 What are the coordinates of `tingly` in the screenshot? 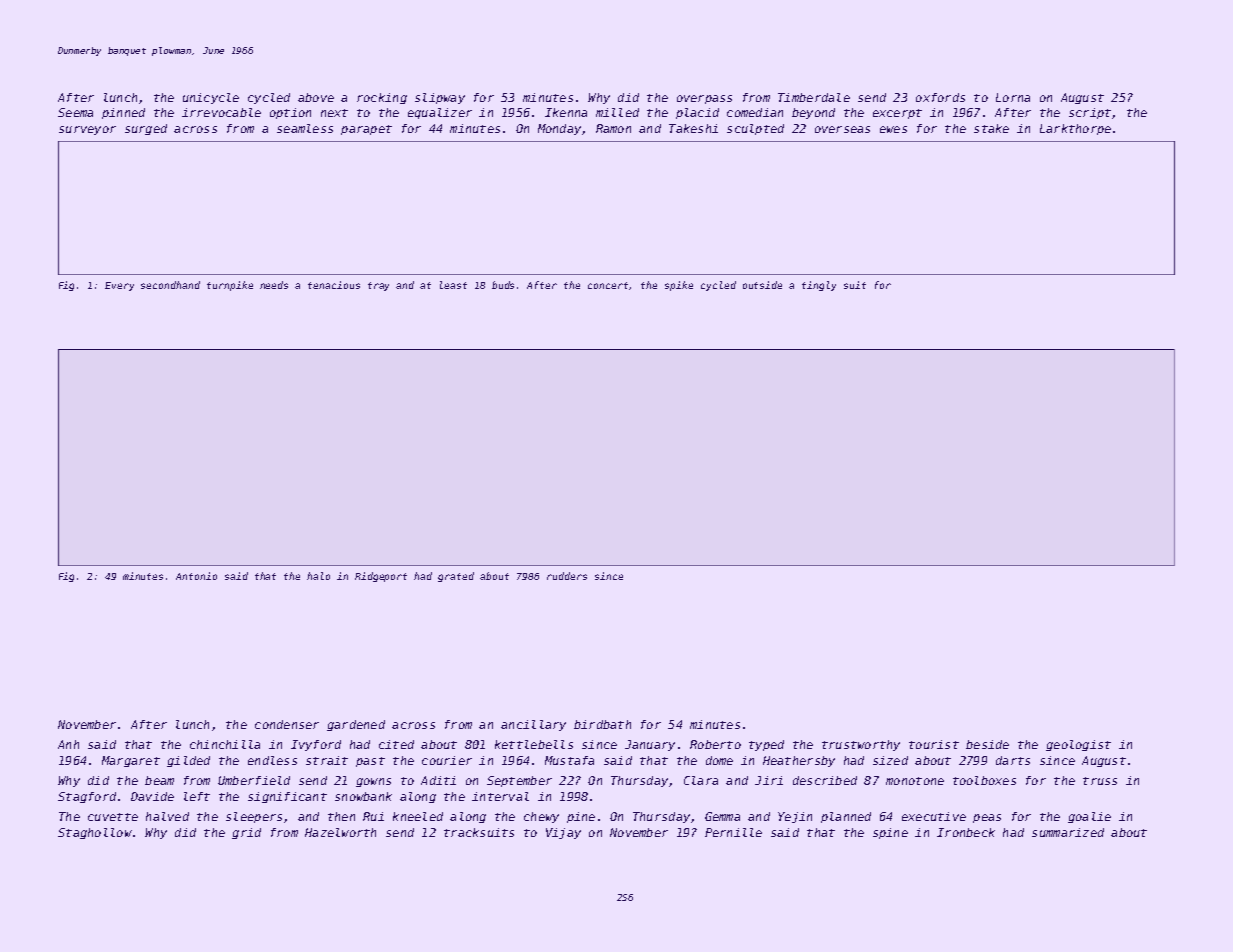 It's located at (819, 286).
